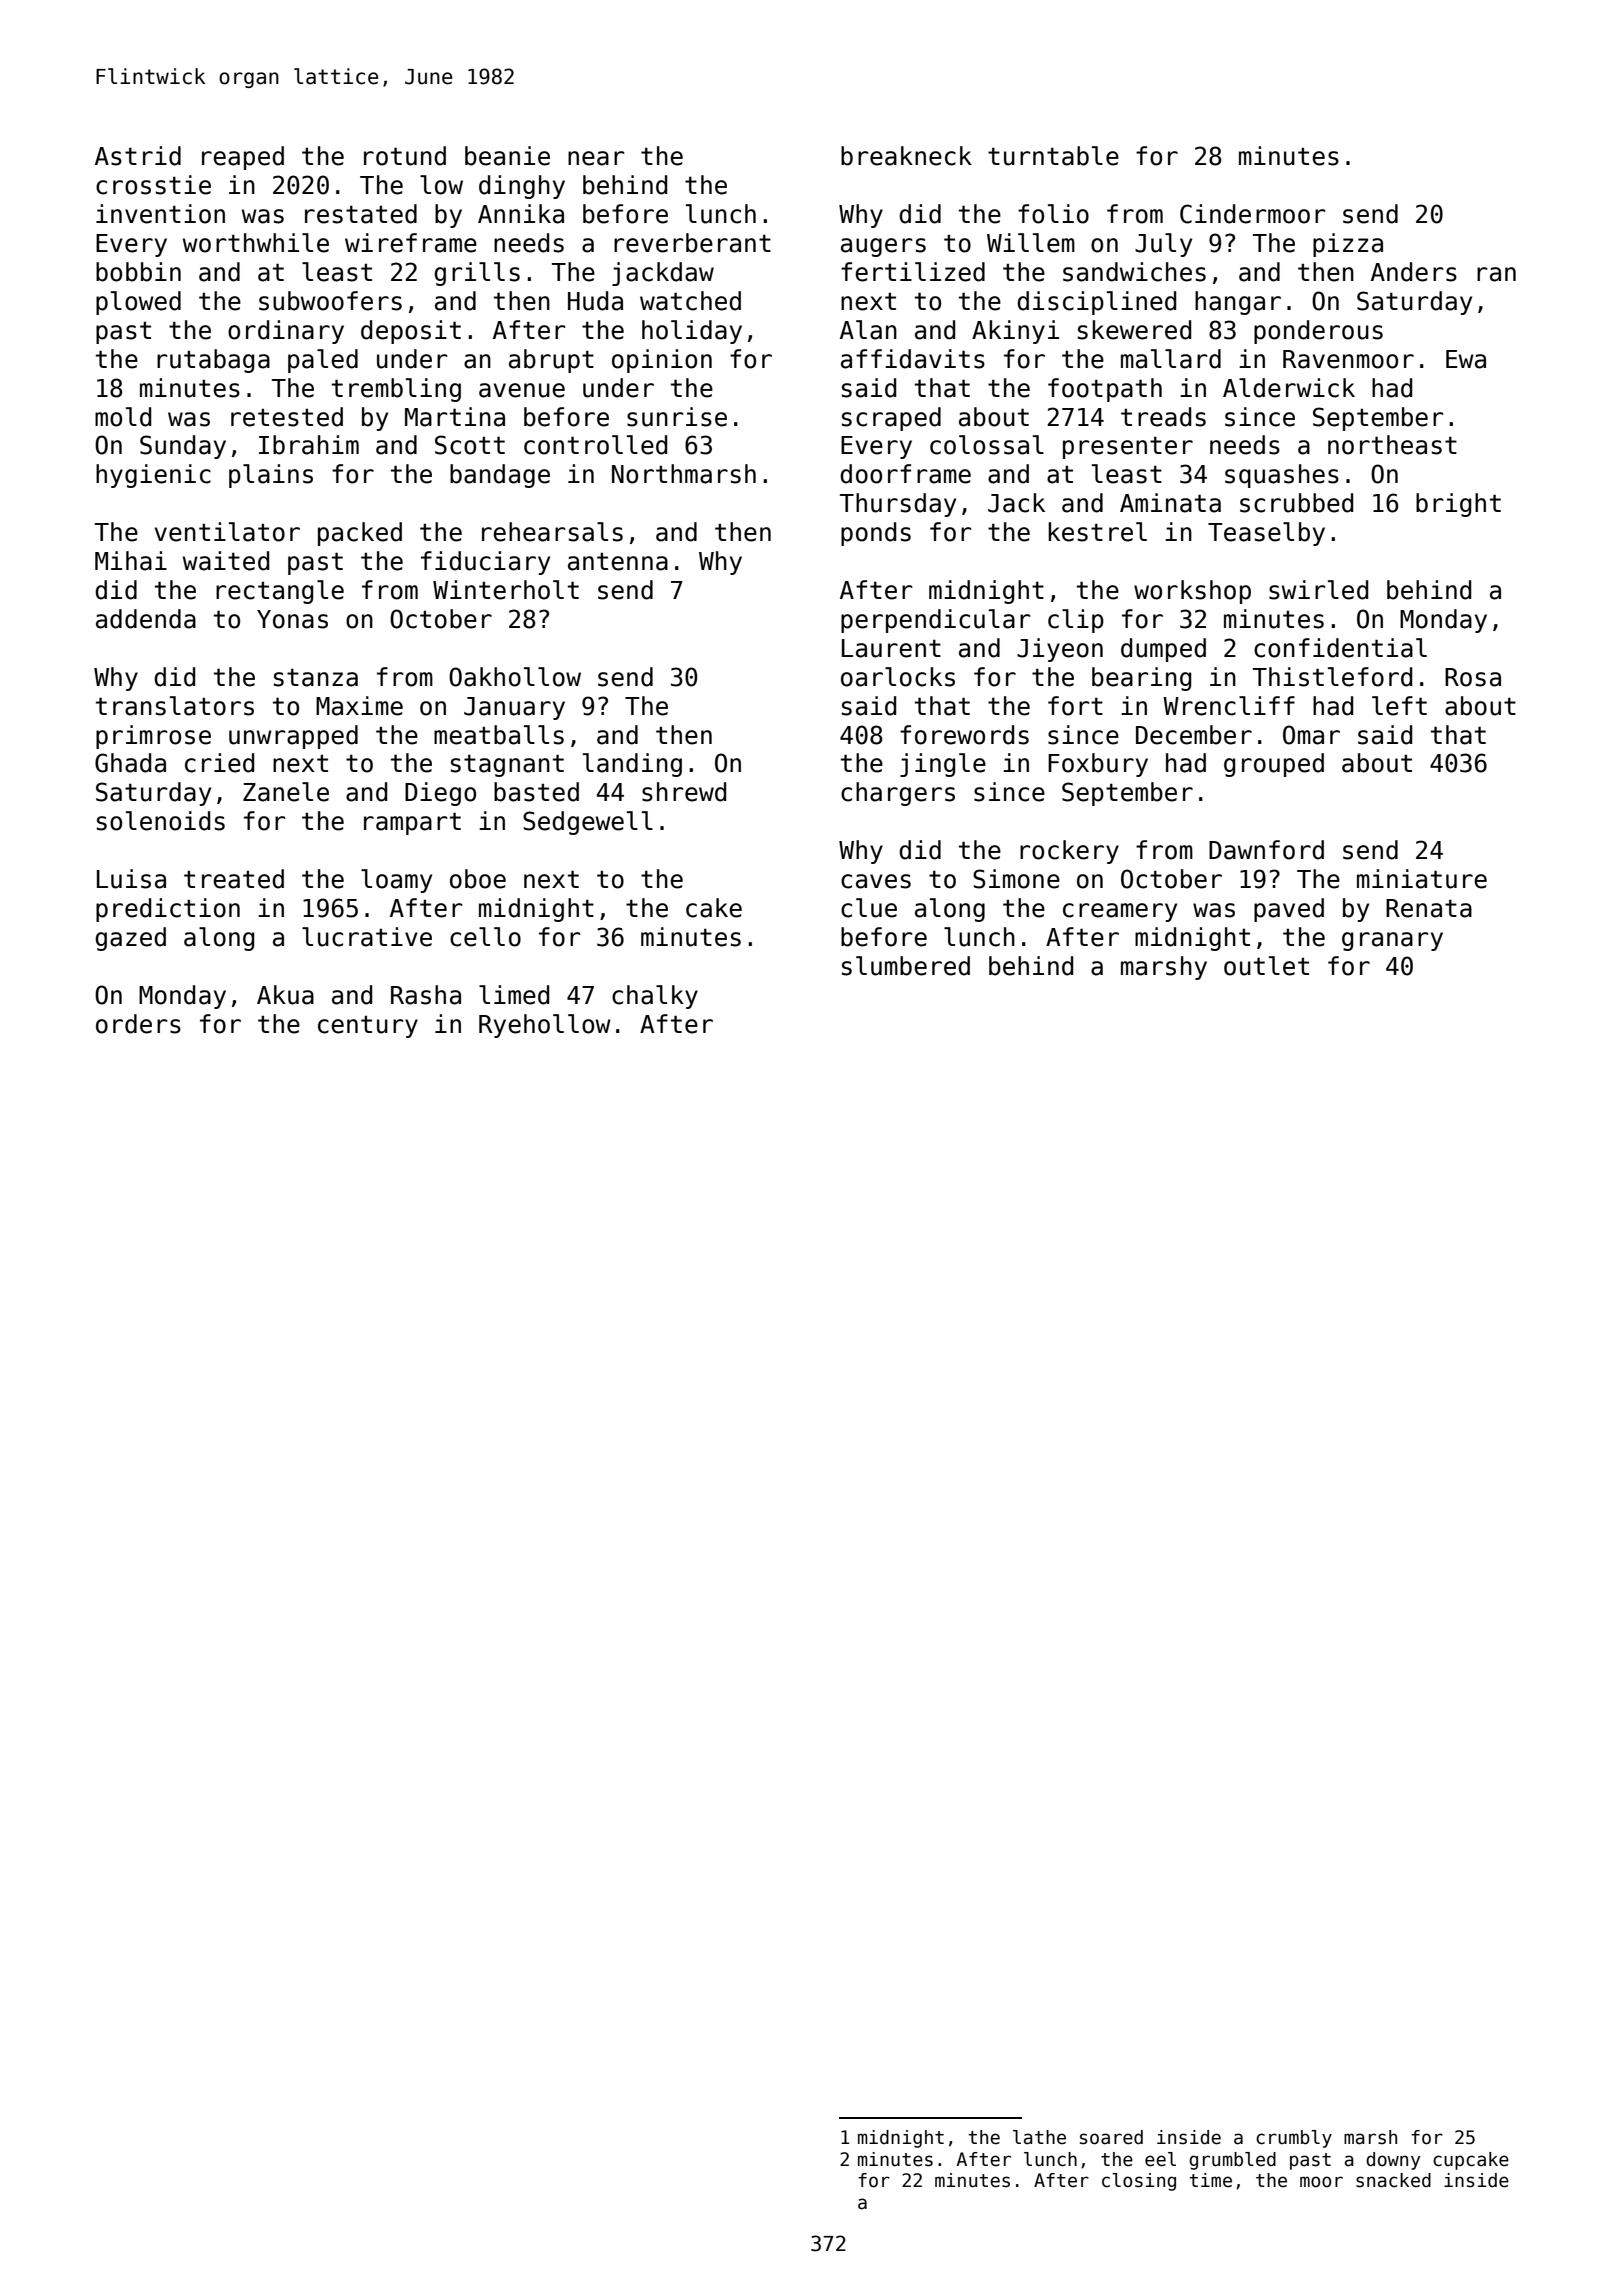  Describe the element at coordinates (1111, 2137) in the screenshot. I see `soared` at that location.
